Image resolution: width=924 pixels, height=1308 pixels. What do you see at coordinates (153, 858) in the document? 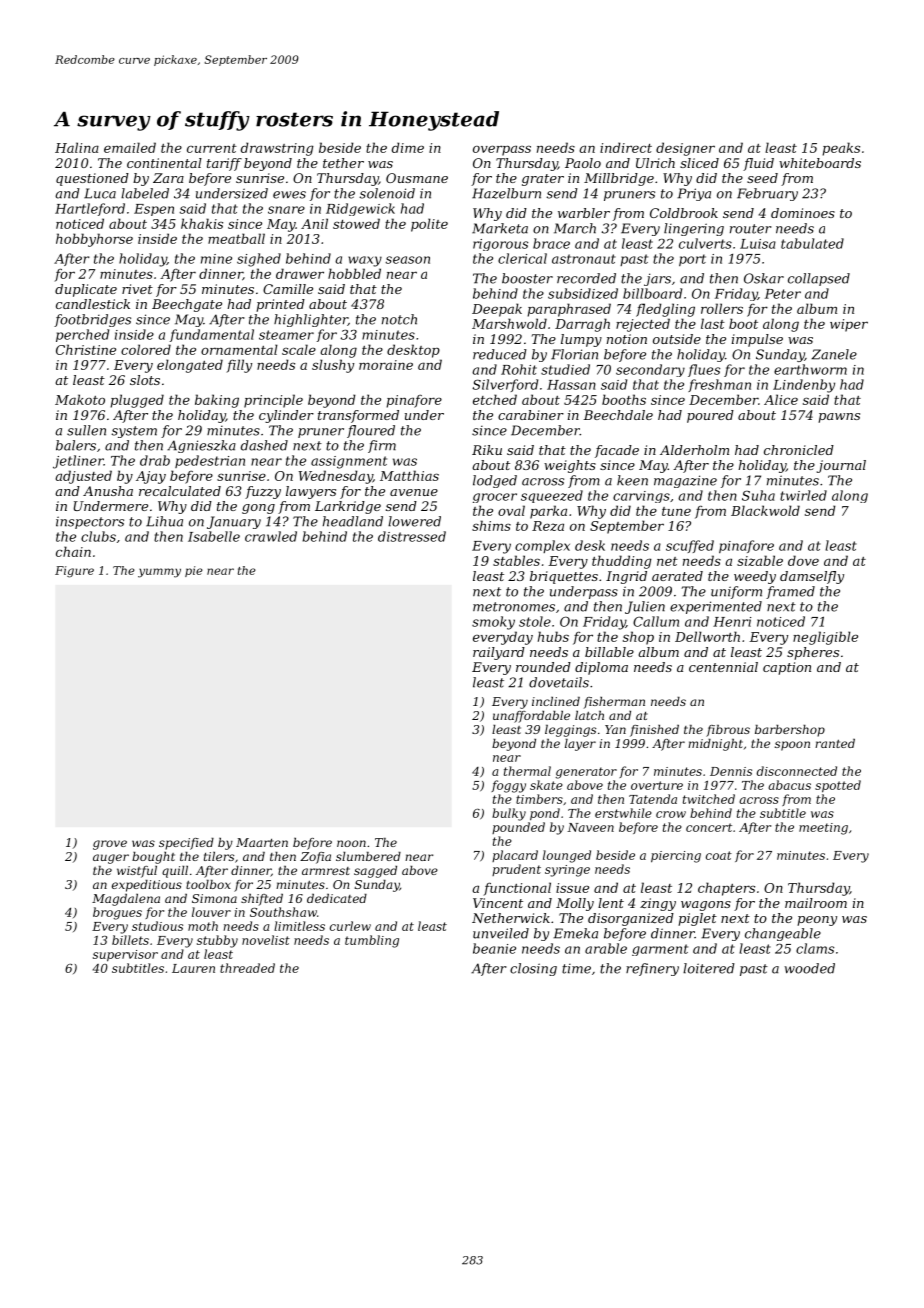
I see `bought` at bounding box center [153, 858].
